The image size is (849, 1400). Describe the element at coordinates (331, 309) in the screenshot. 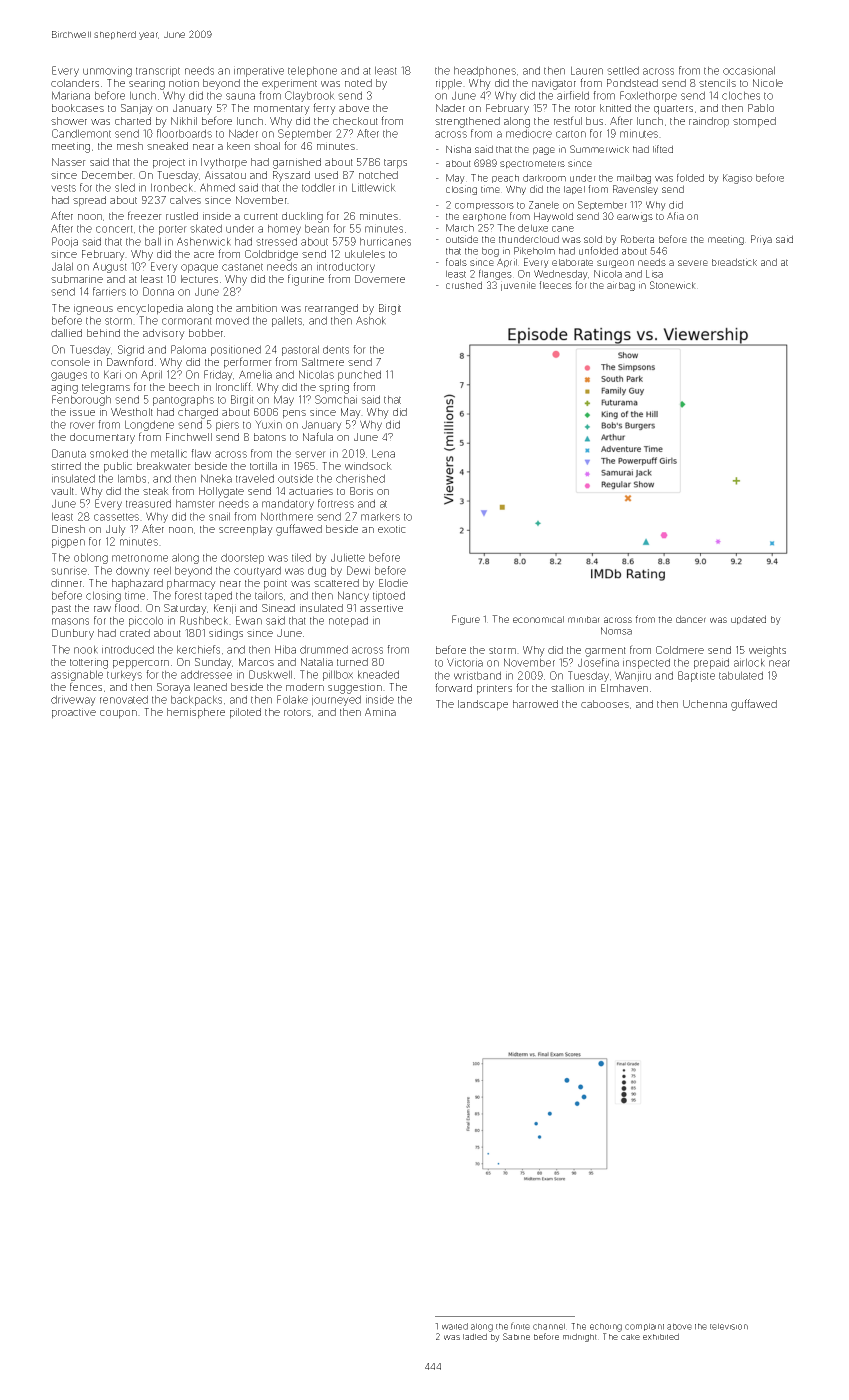

I see `rearranged` at that location.
